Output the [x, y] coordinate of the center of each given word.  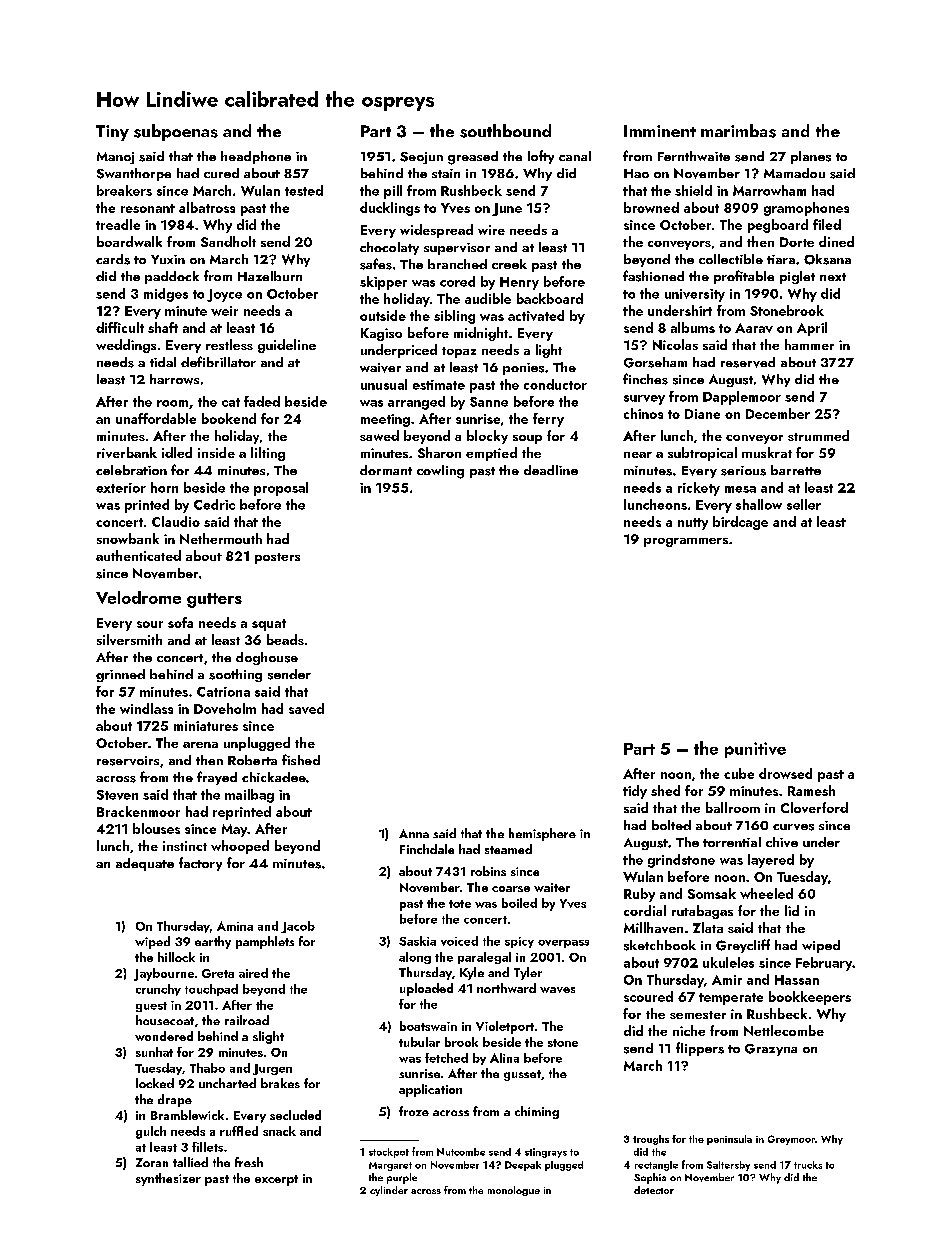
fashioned [653, 276]
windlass [146, 708]
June [507, 209]
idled [177, 452]
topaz [459, 352]
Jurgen [272, 1069]
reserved [748, 362]
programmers [686, 542]
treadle [118, 224]
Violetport [505, 1027]
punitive [755, 750]
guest [151, 1007]
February [824, 964]
